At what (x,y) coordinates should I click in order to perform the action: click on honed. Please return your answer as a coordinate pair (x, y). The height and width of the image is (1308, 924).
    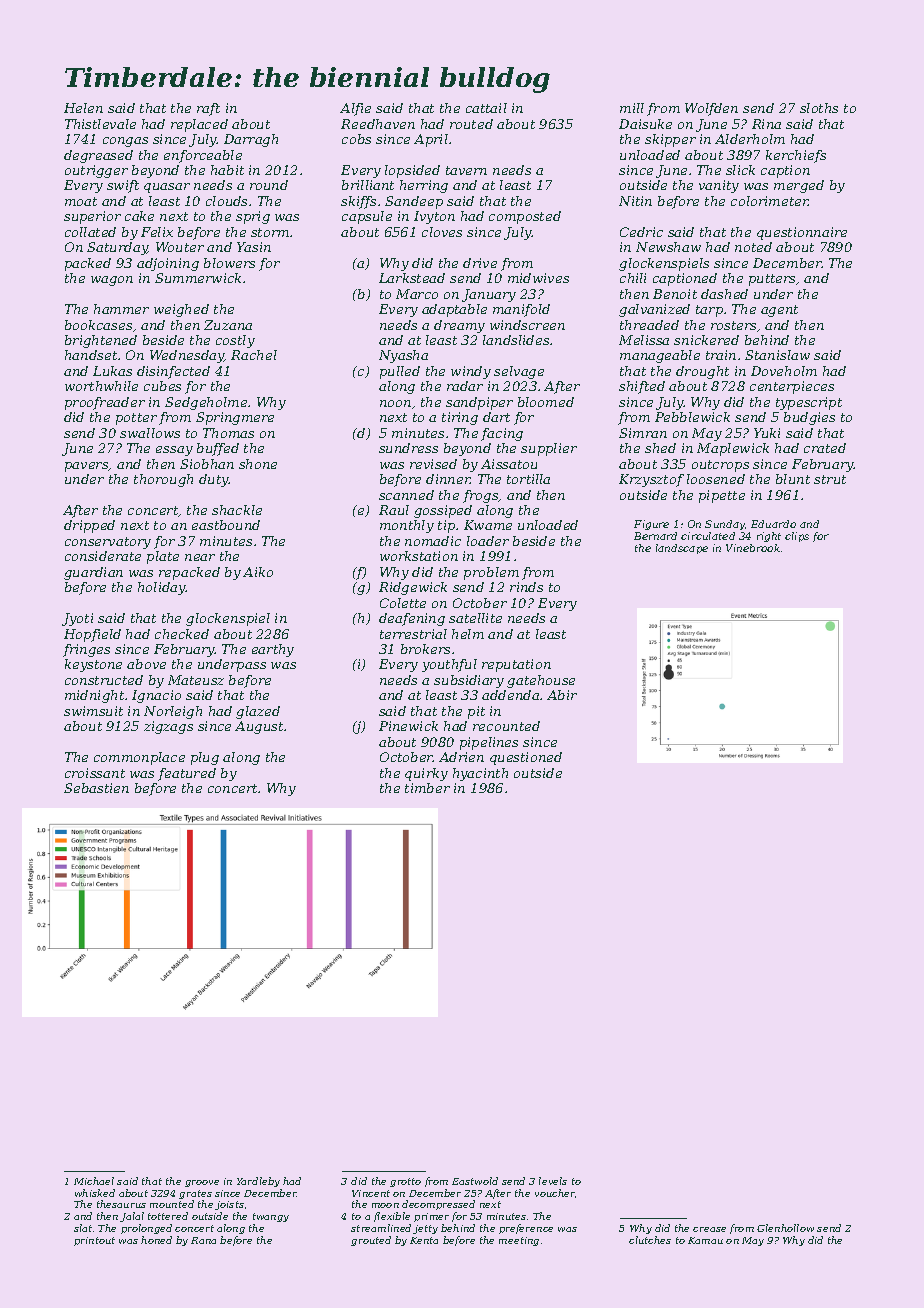
    Looking at the image, I should click on (156, 1240).
